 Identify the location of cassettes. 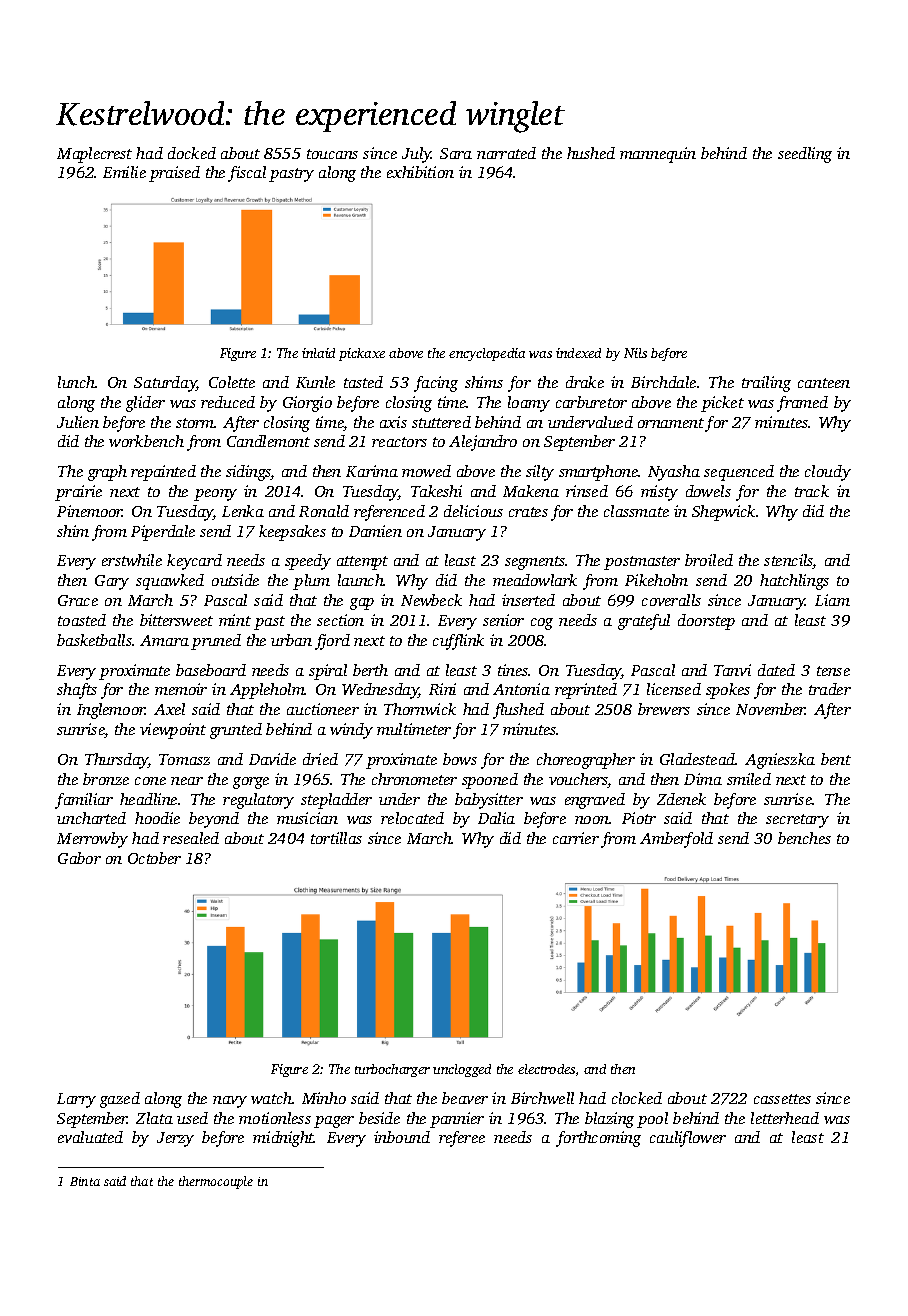
(782, 1099).
